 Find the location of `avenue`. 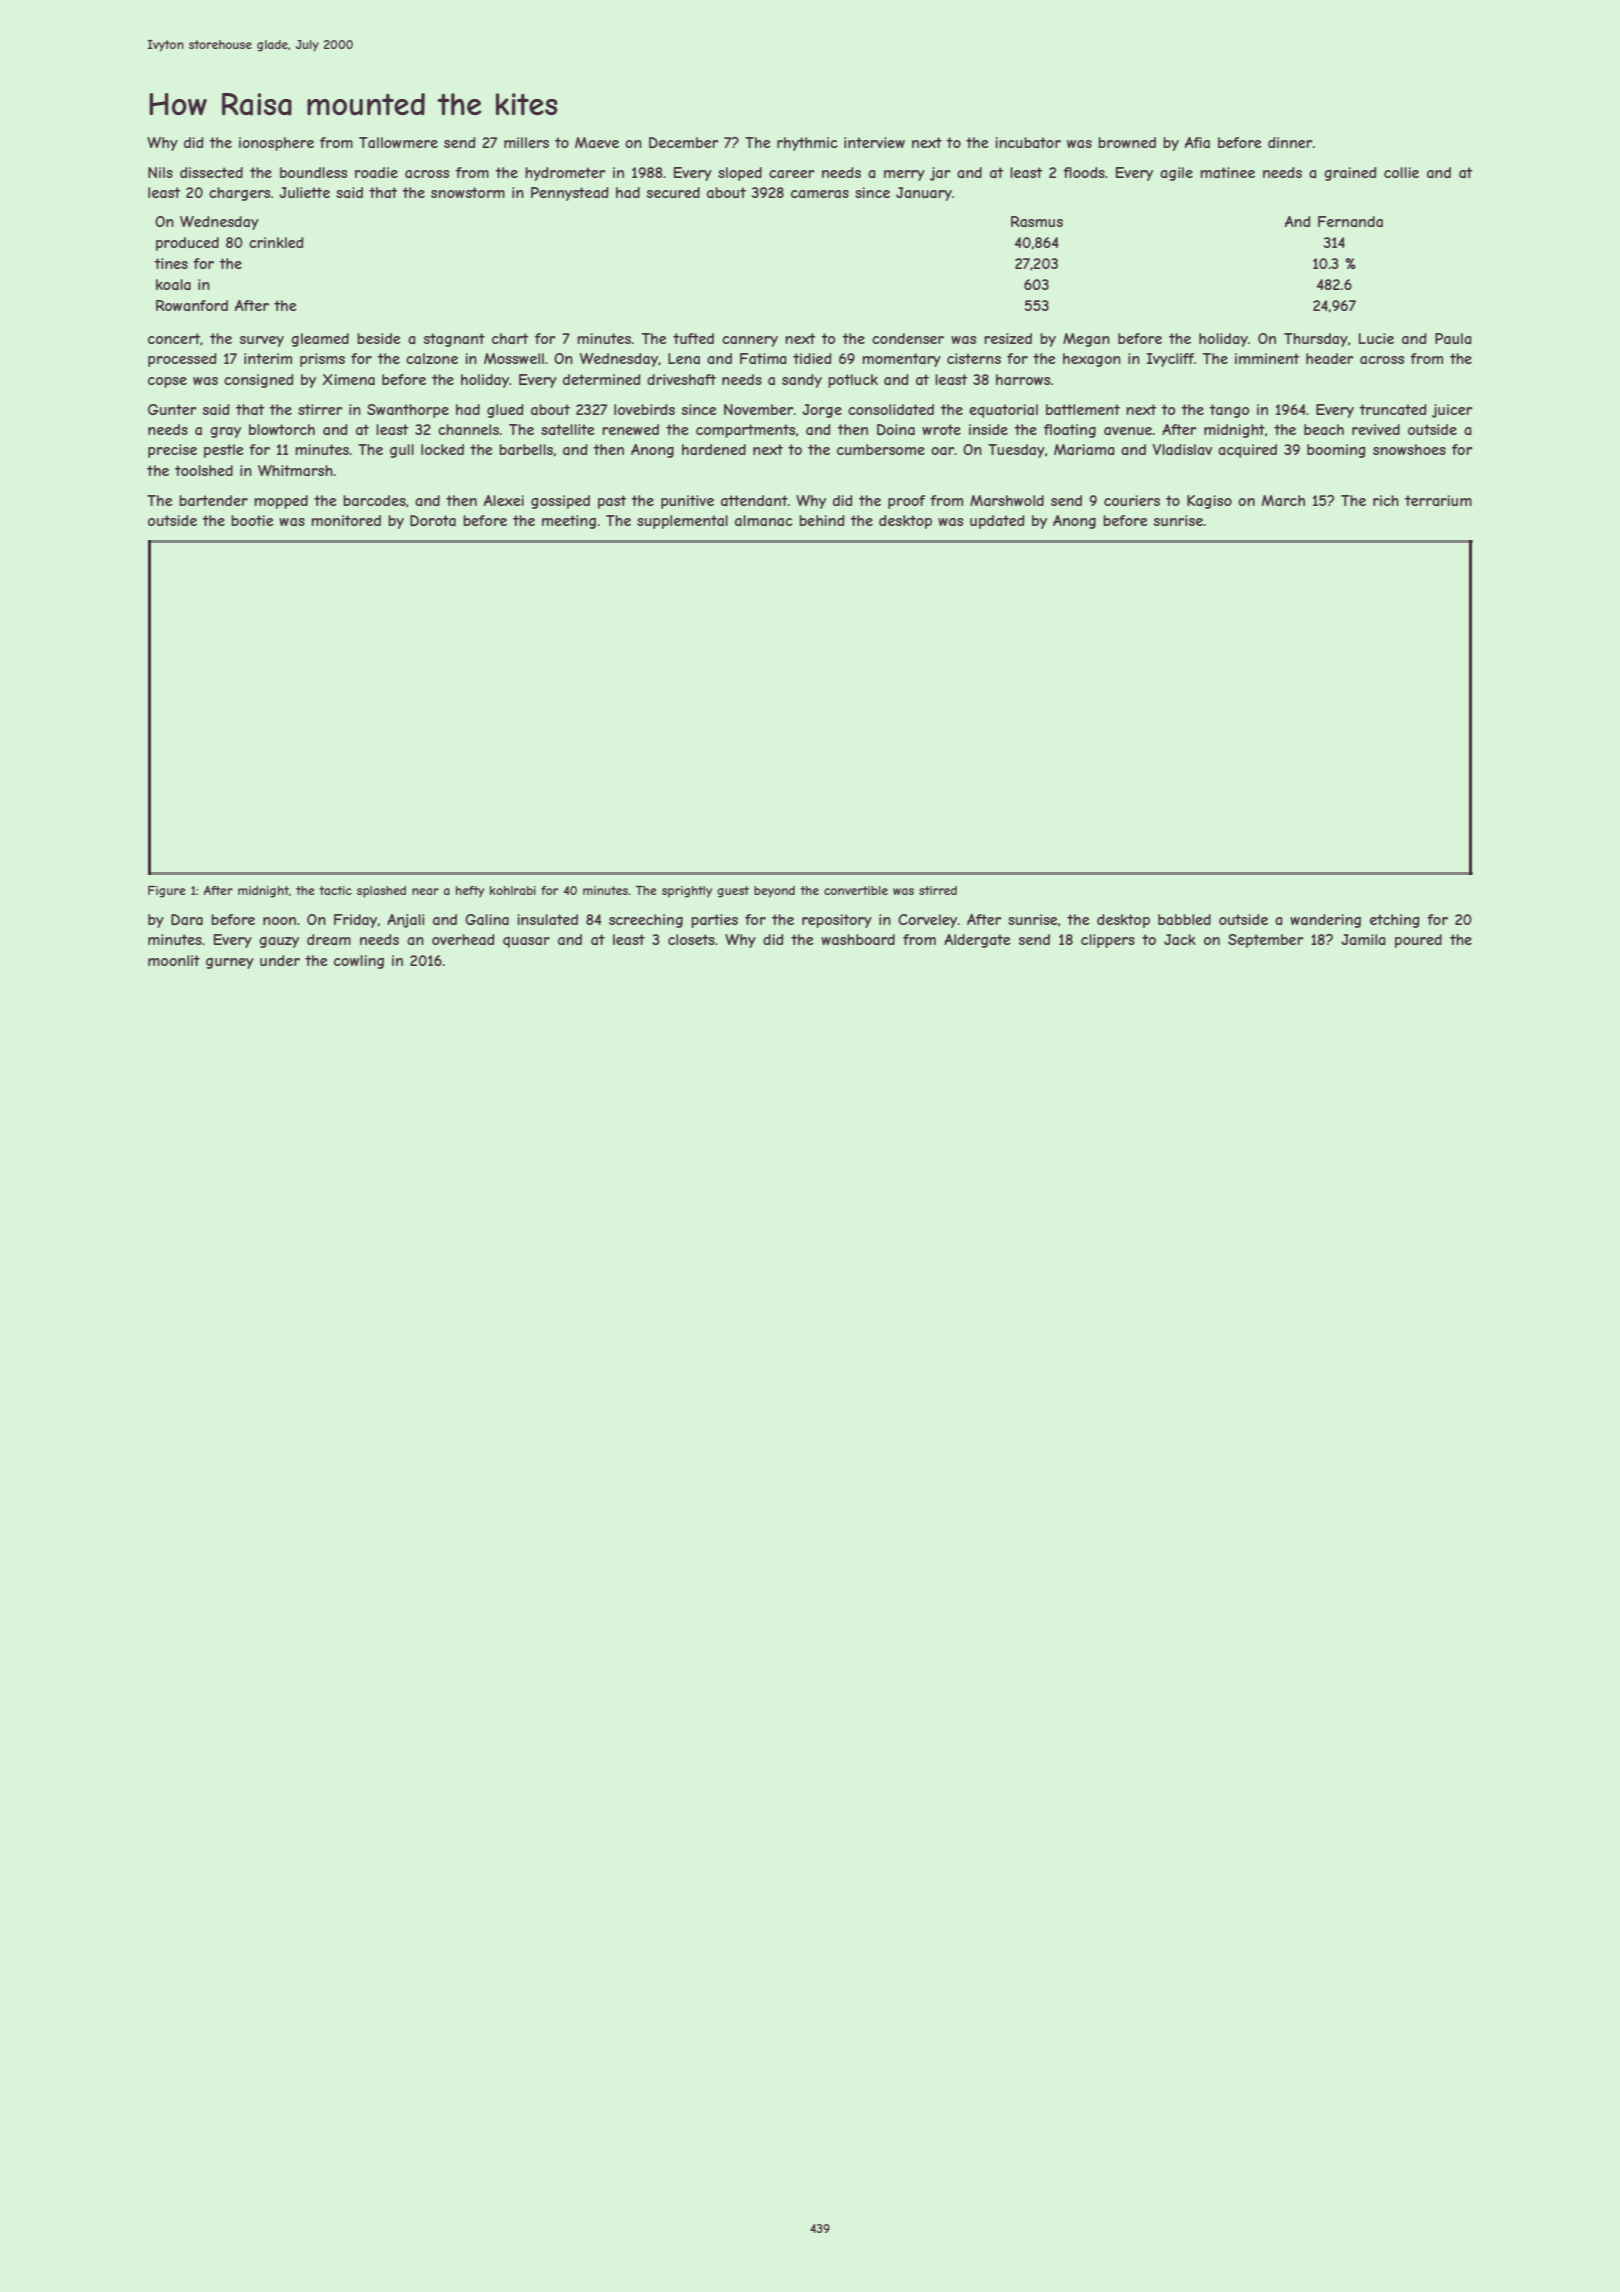

avenue is located at coordinates (1128, 431).
